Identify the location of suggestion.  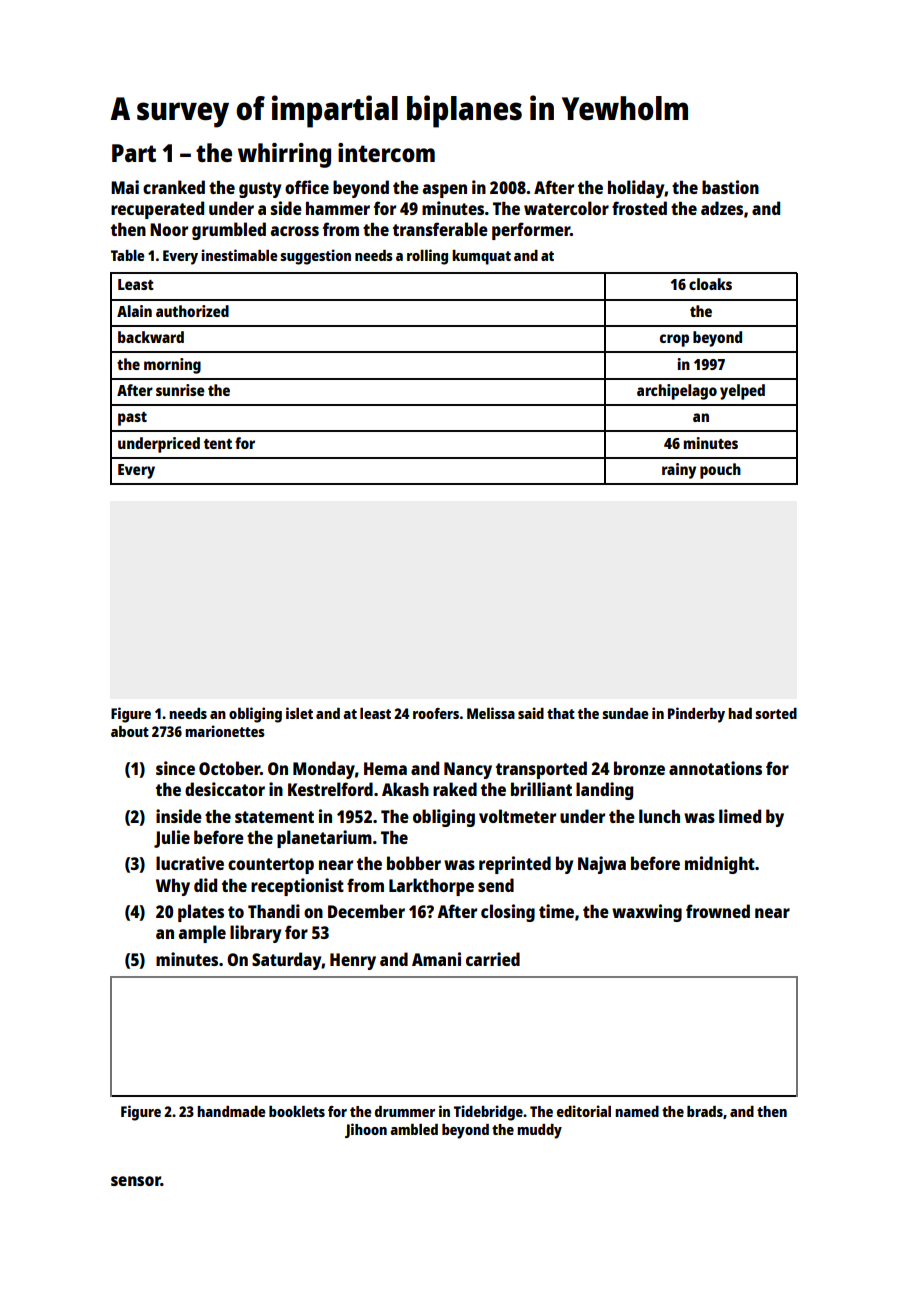
(315, 257).
